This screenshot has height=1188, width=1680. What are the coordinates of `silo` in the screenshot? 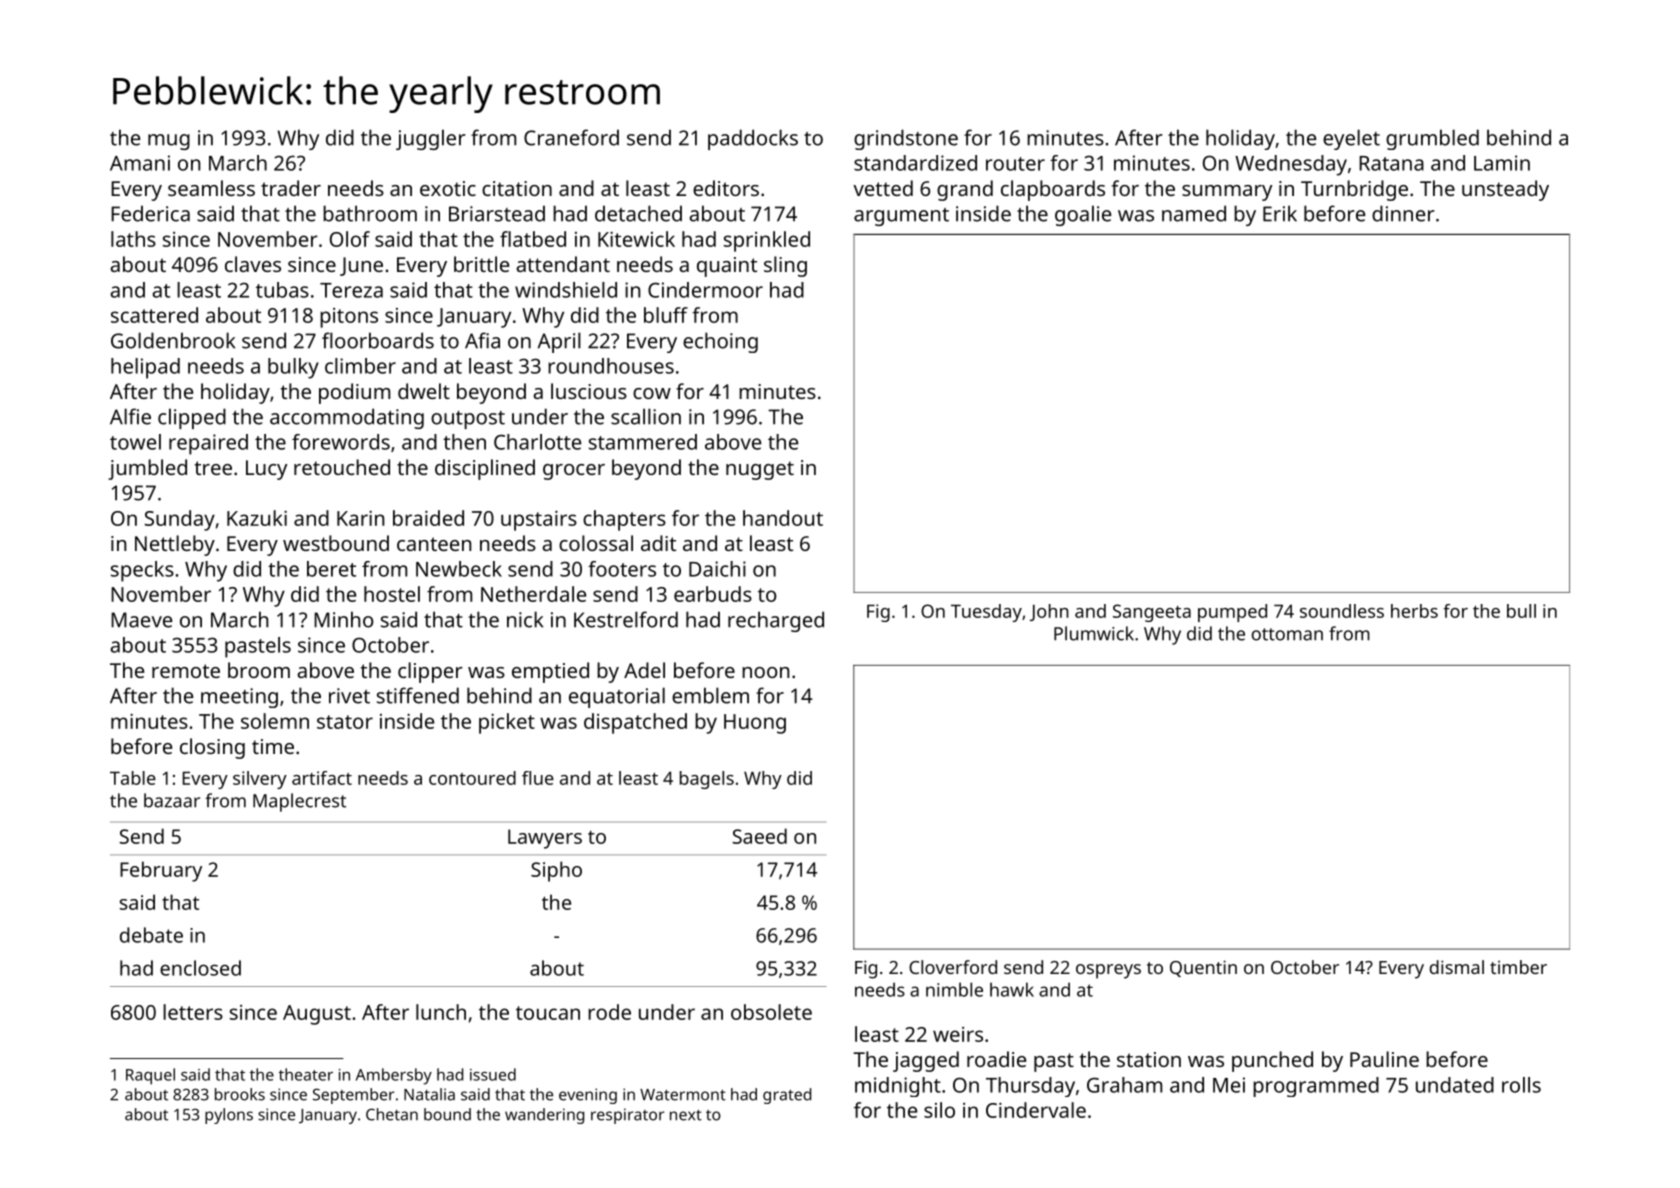 It's located at (939, 1110).
